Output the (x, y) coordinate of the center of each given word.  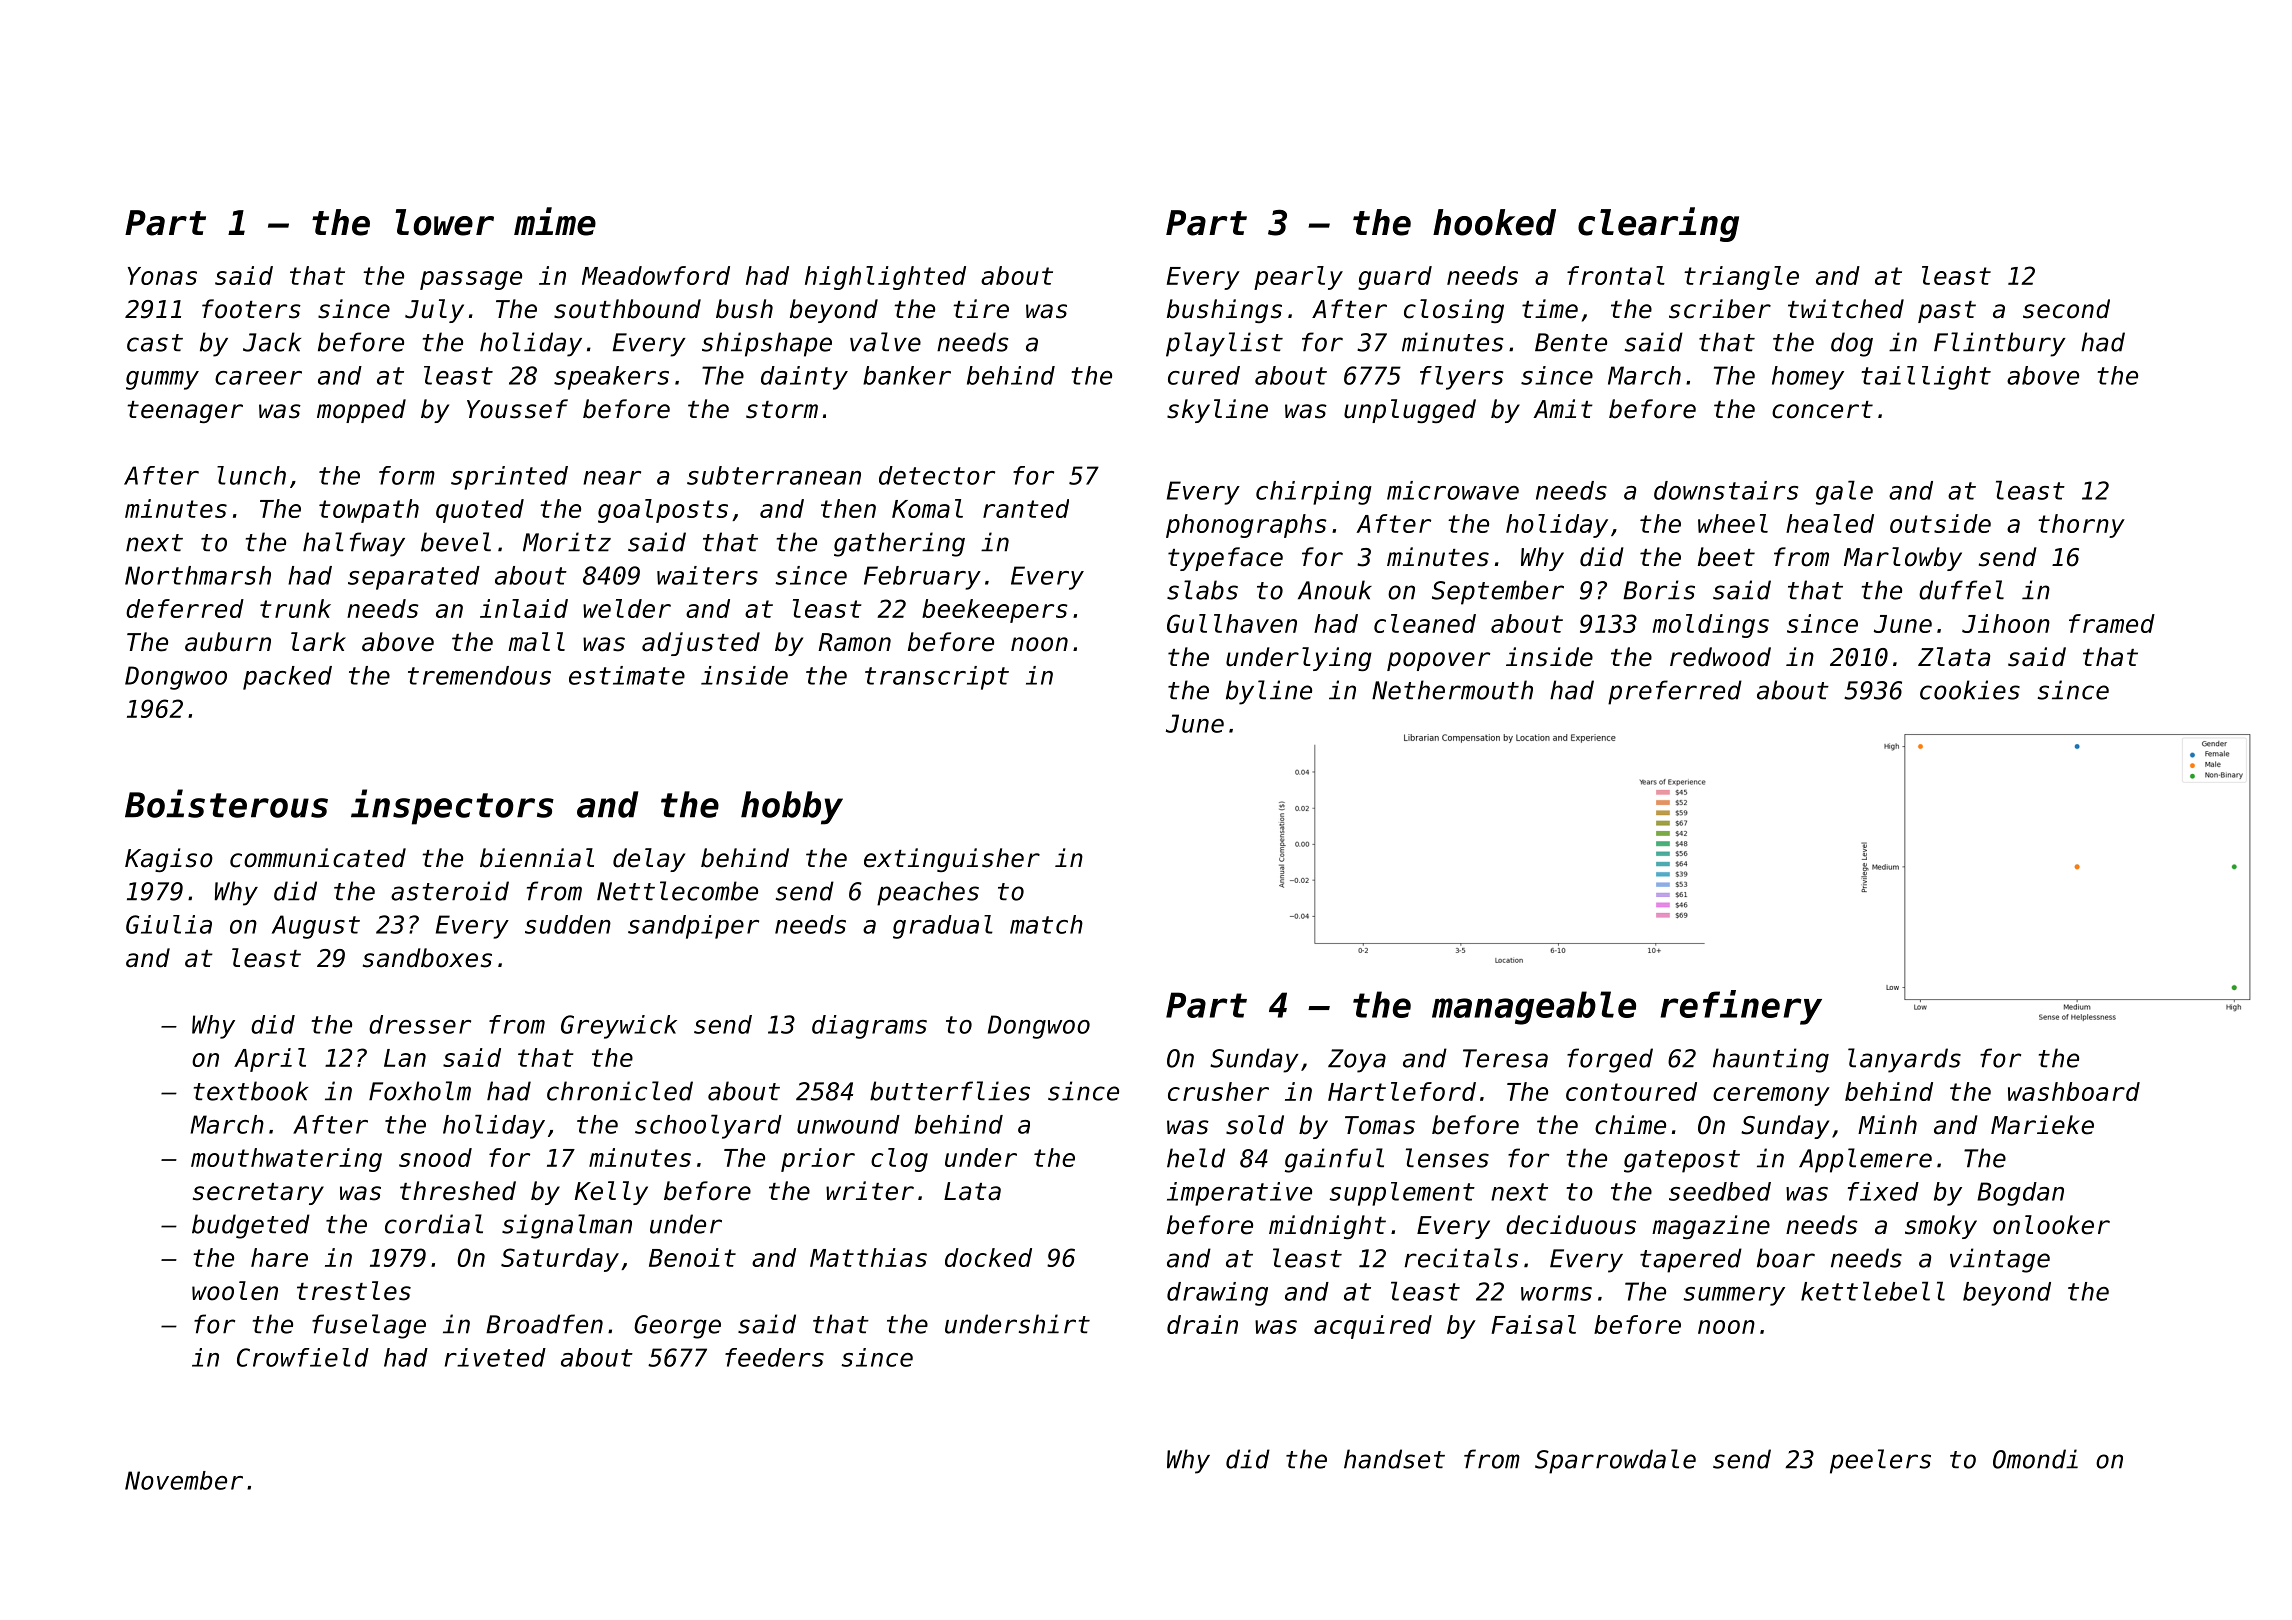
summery (1734, 1296)
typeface (1225, 559)
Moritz (567, 542)
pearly (1298, 278)
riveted (495, 1357)
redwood (1720, 657)
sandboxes (427, 958)
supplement (1402, 1194)
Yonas (162, 276)
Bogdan (2020, 1194)
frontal (1616, 275)
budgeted (251, 1226)
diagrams (869, 1027)
